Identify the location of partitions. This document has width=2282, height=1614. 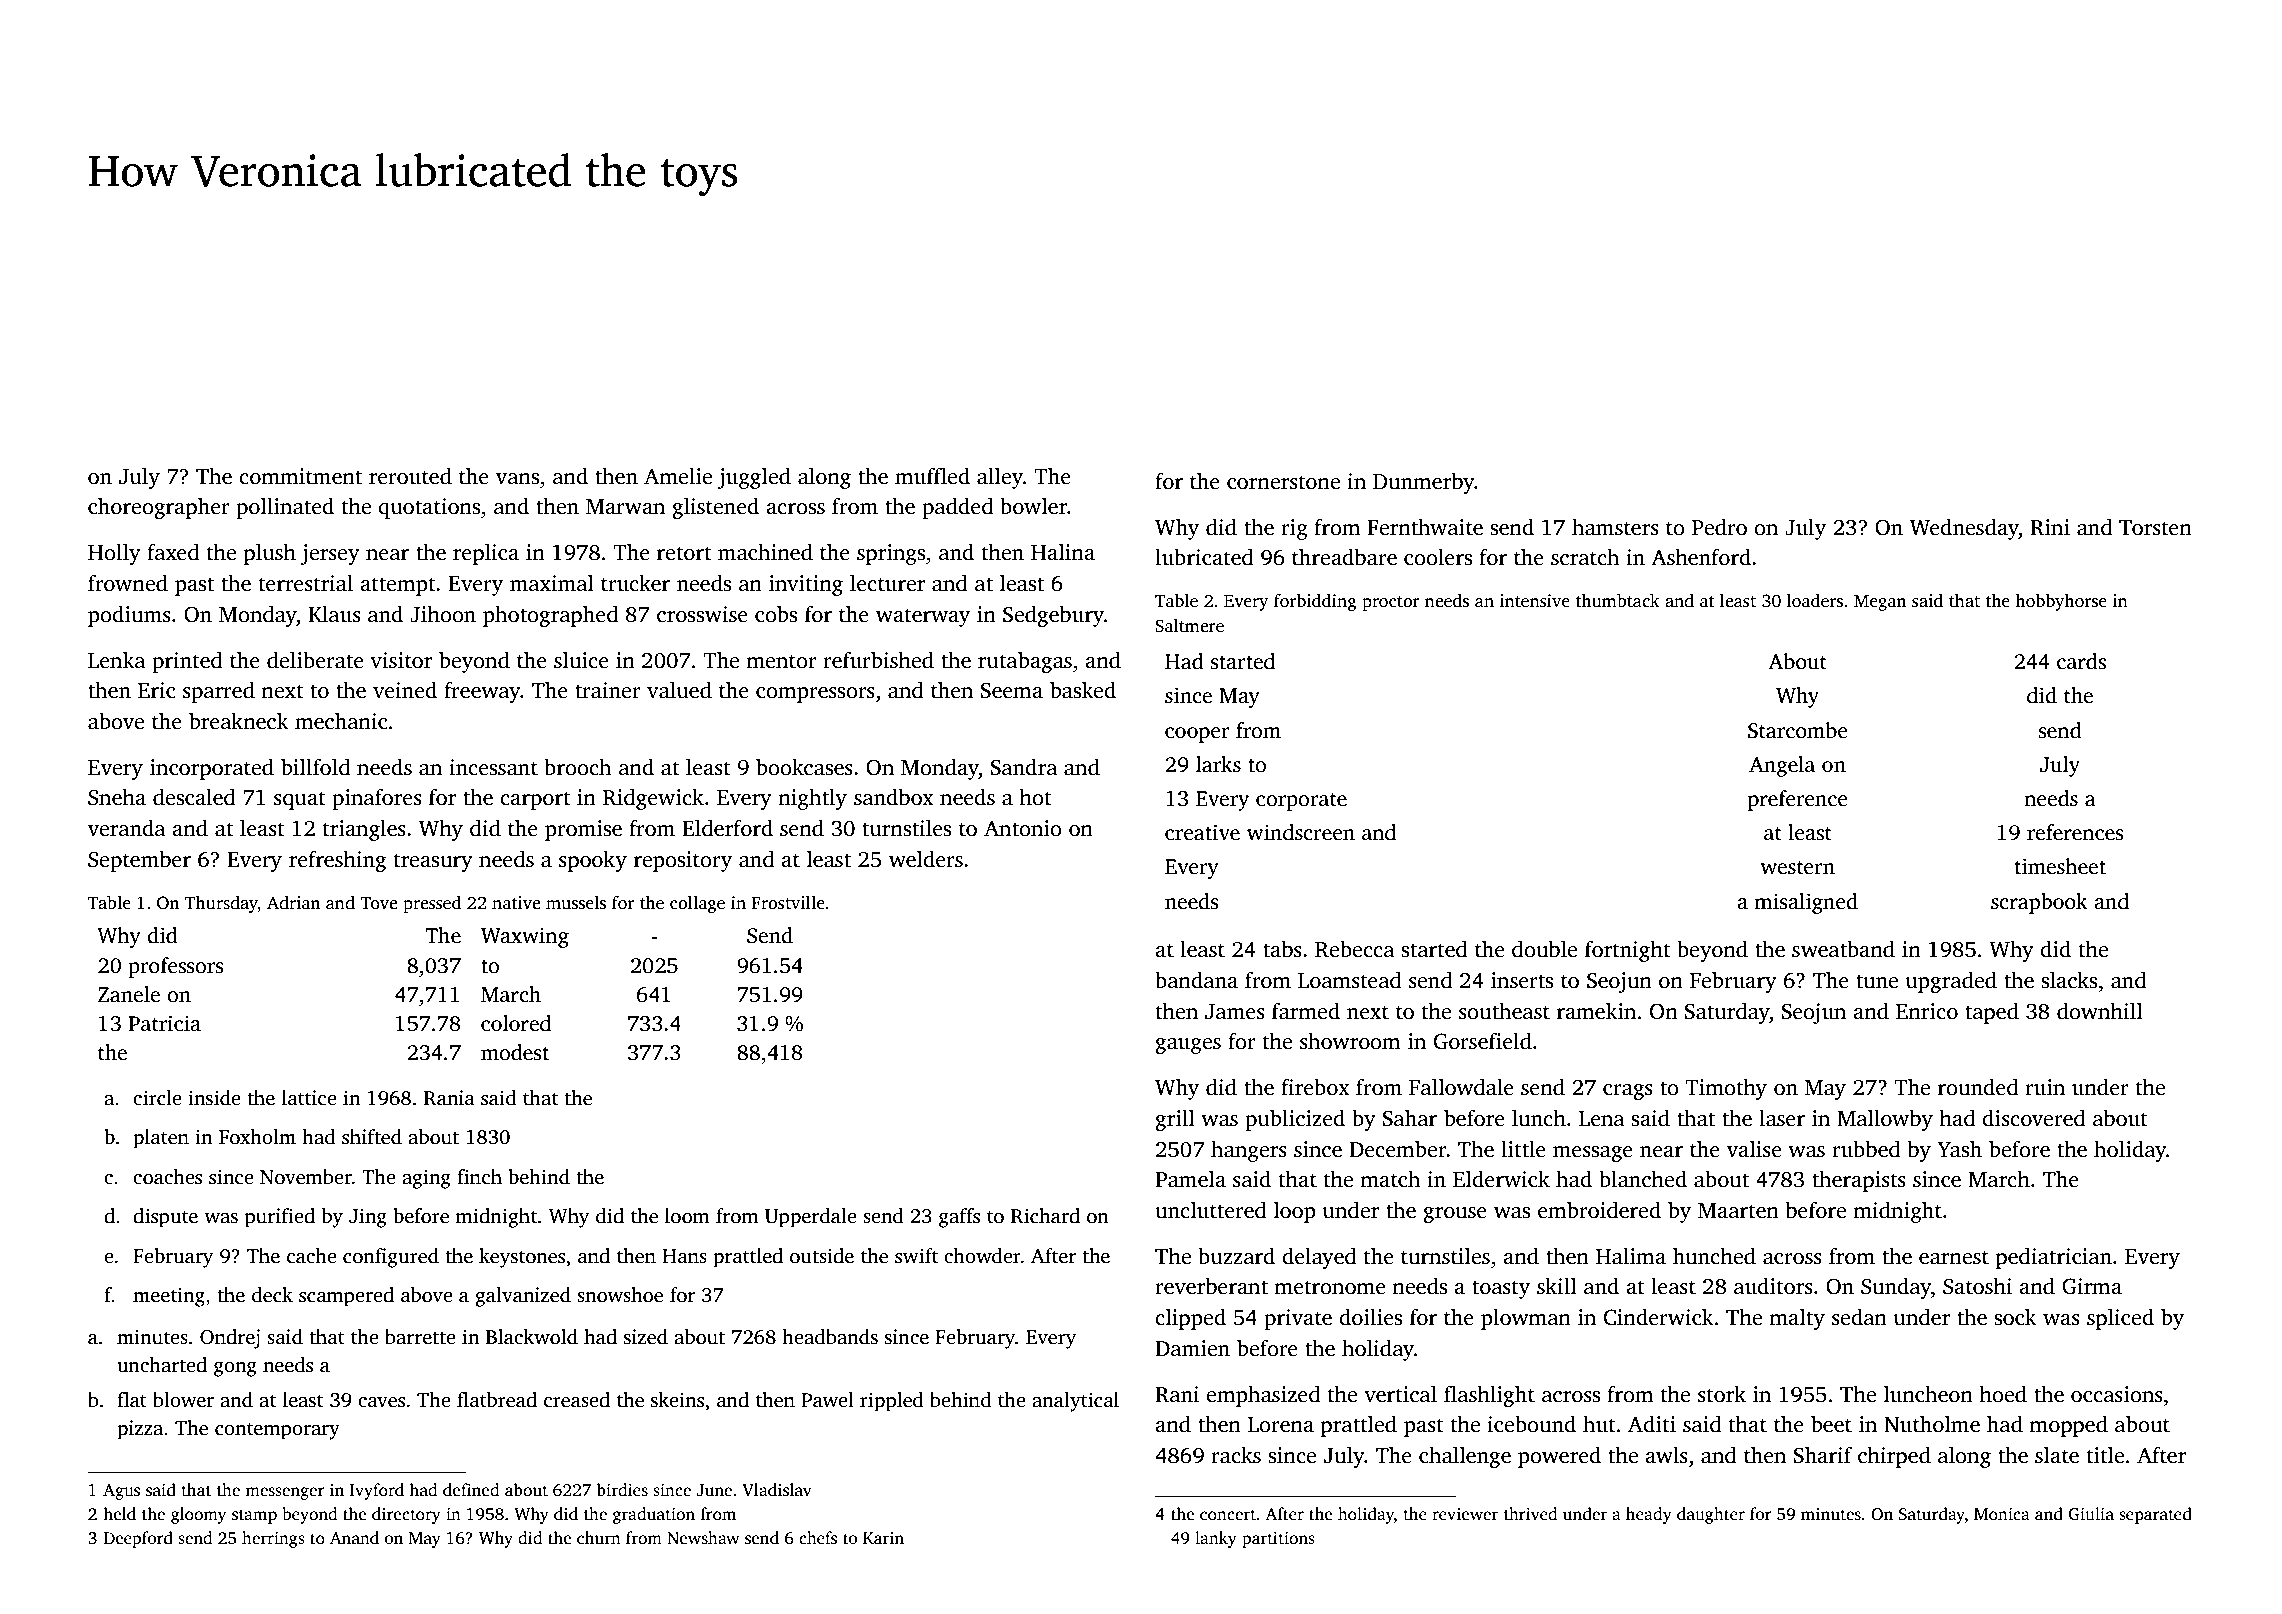
(1278, 1539).
